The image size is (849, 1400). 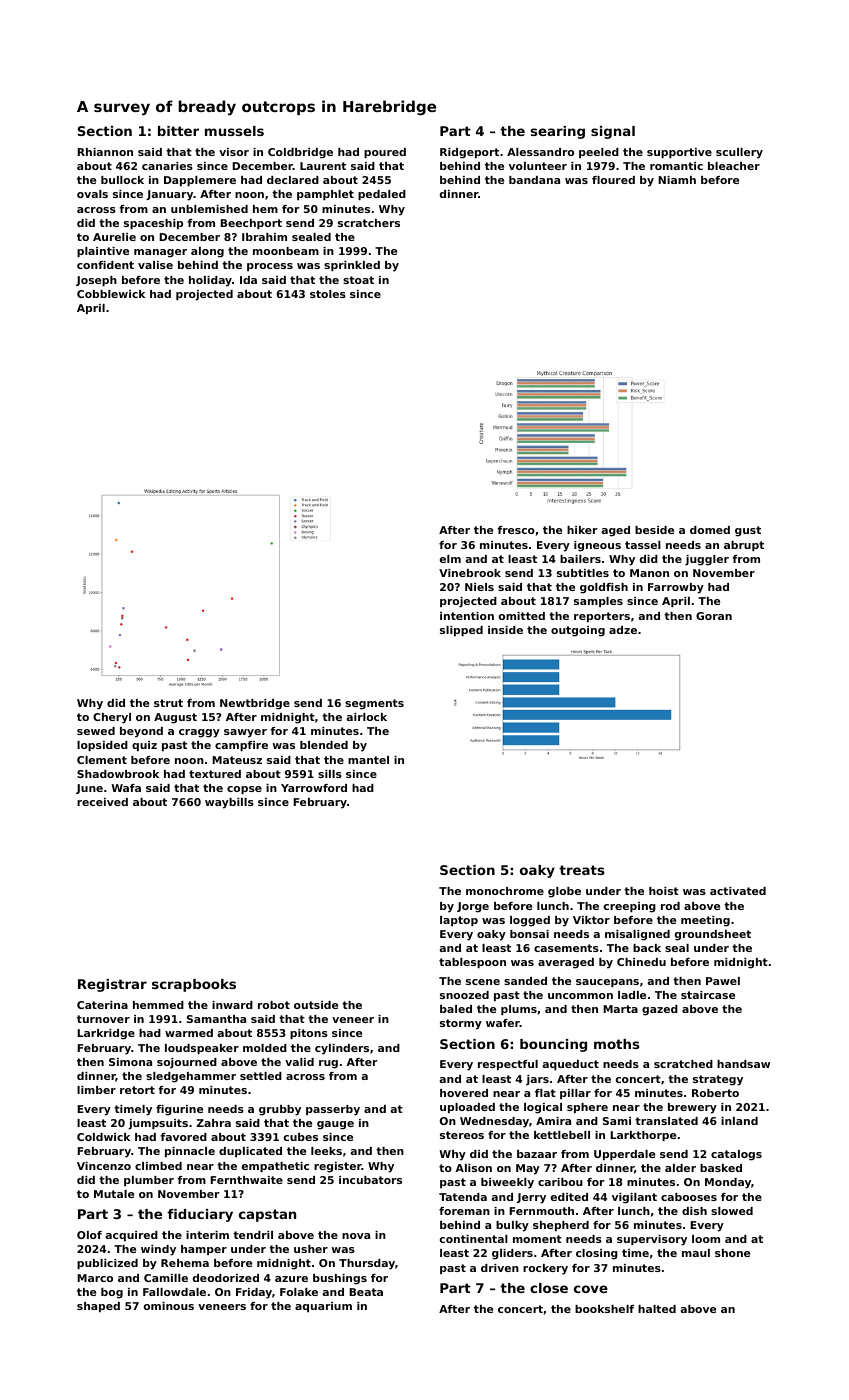 I want to click on strut, so click(x=168, y=703).
